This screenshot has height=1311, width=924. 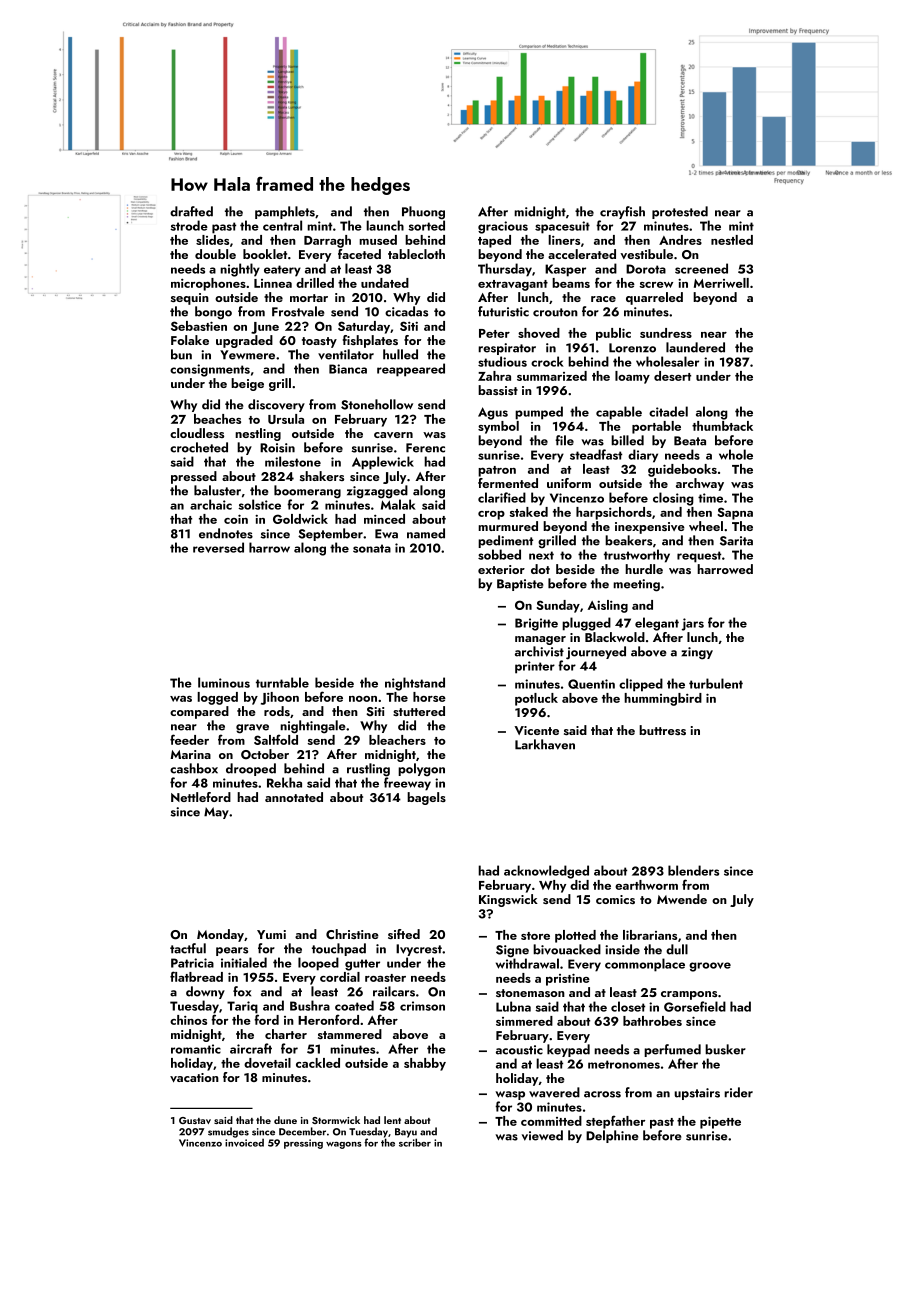 I want to click on vacation, so click(x=194, y=1077).
